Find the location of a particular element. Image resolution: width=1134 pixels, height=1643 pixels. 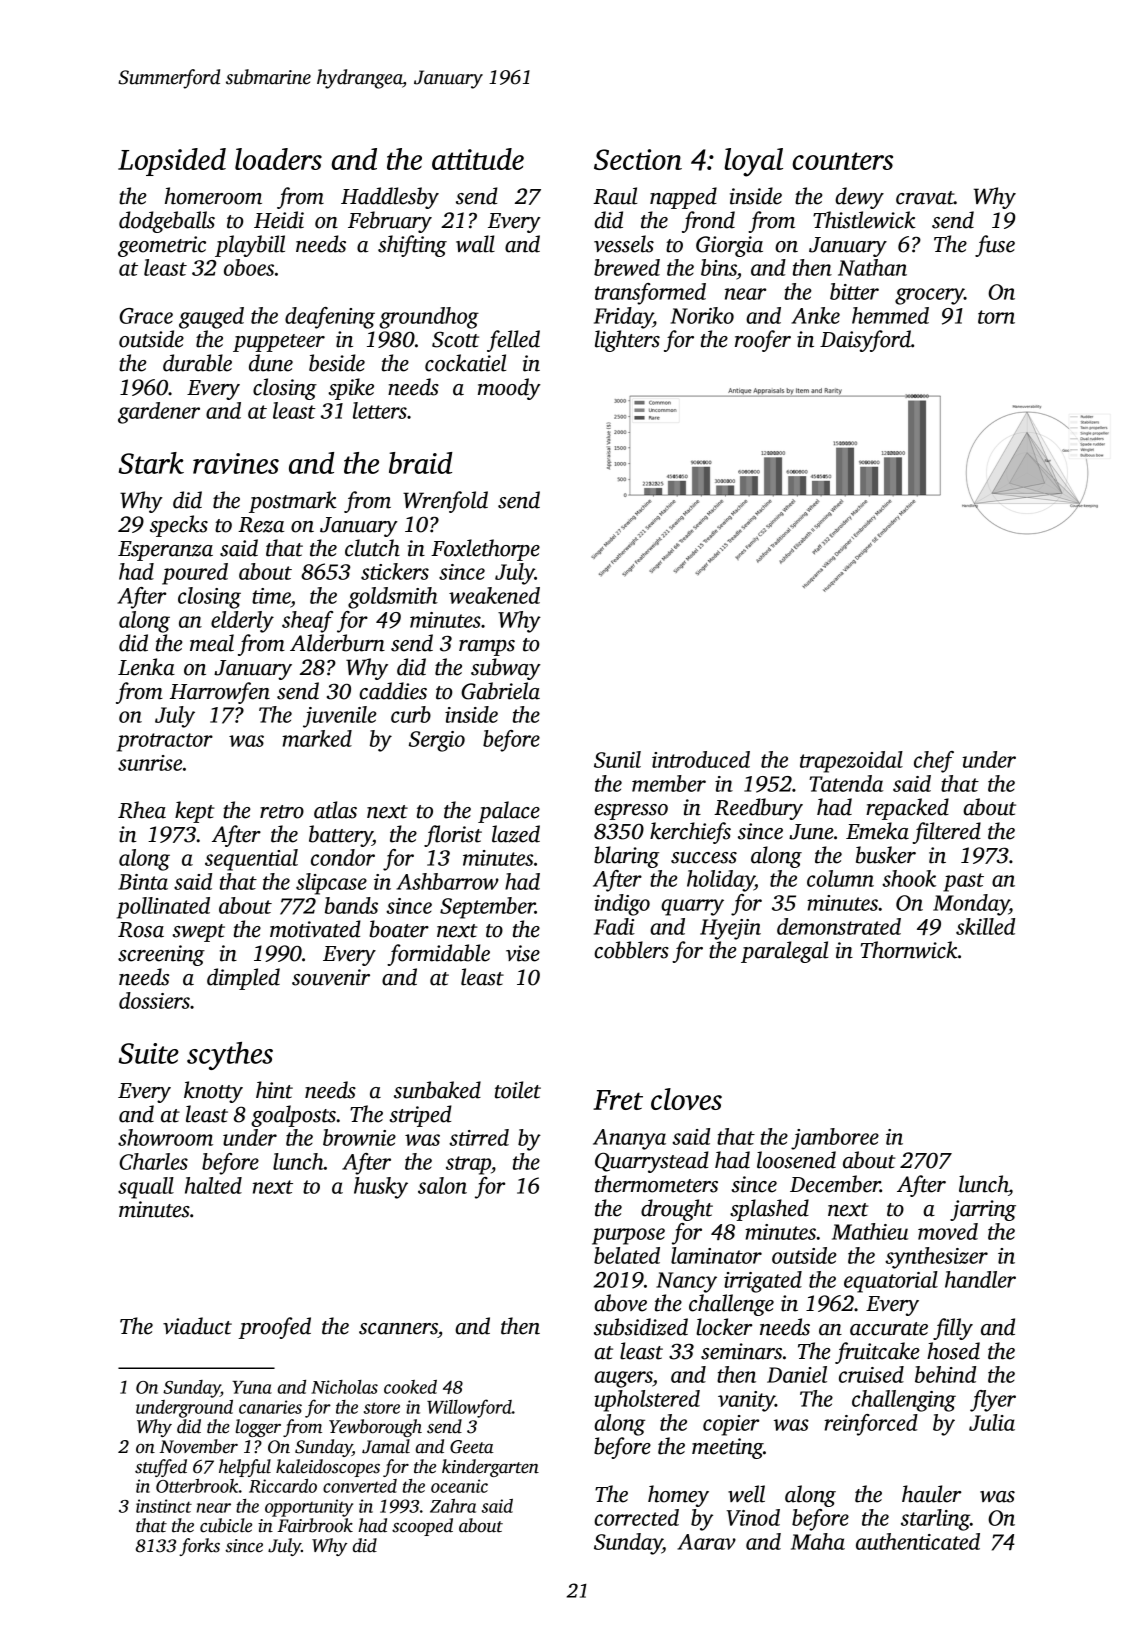

reinforced is located at coordinates (871, 1425).
